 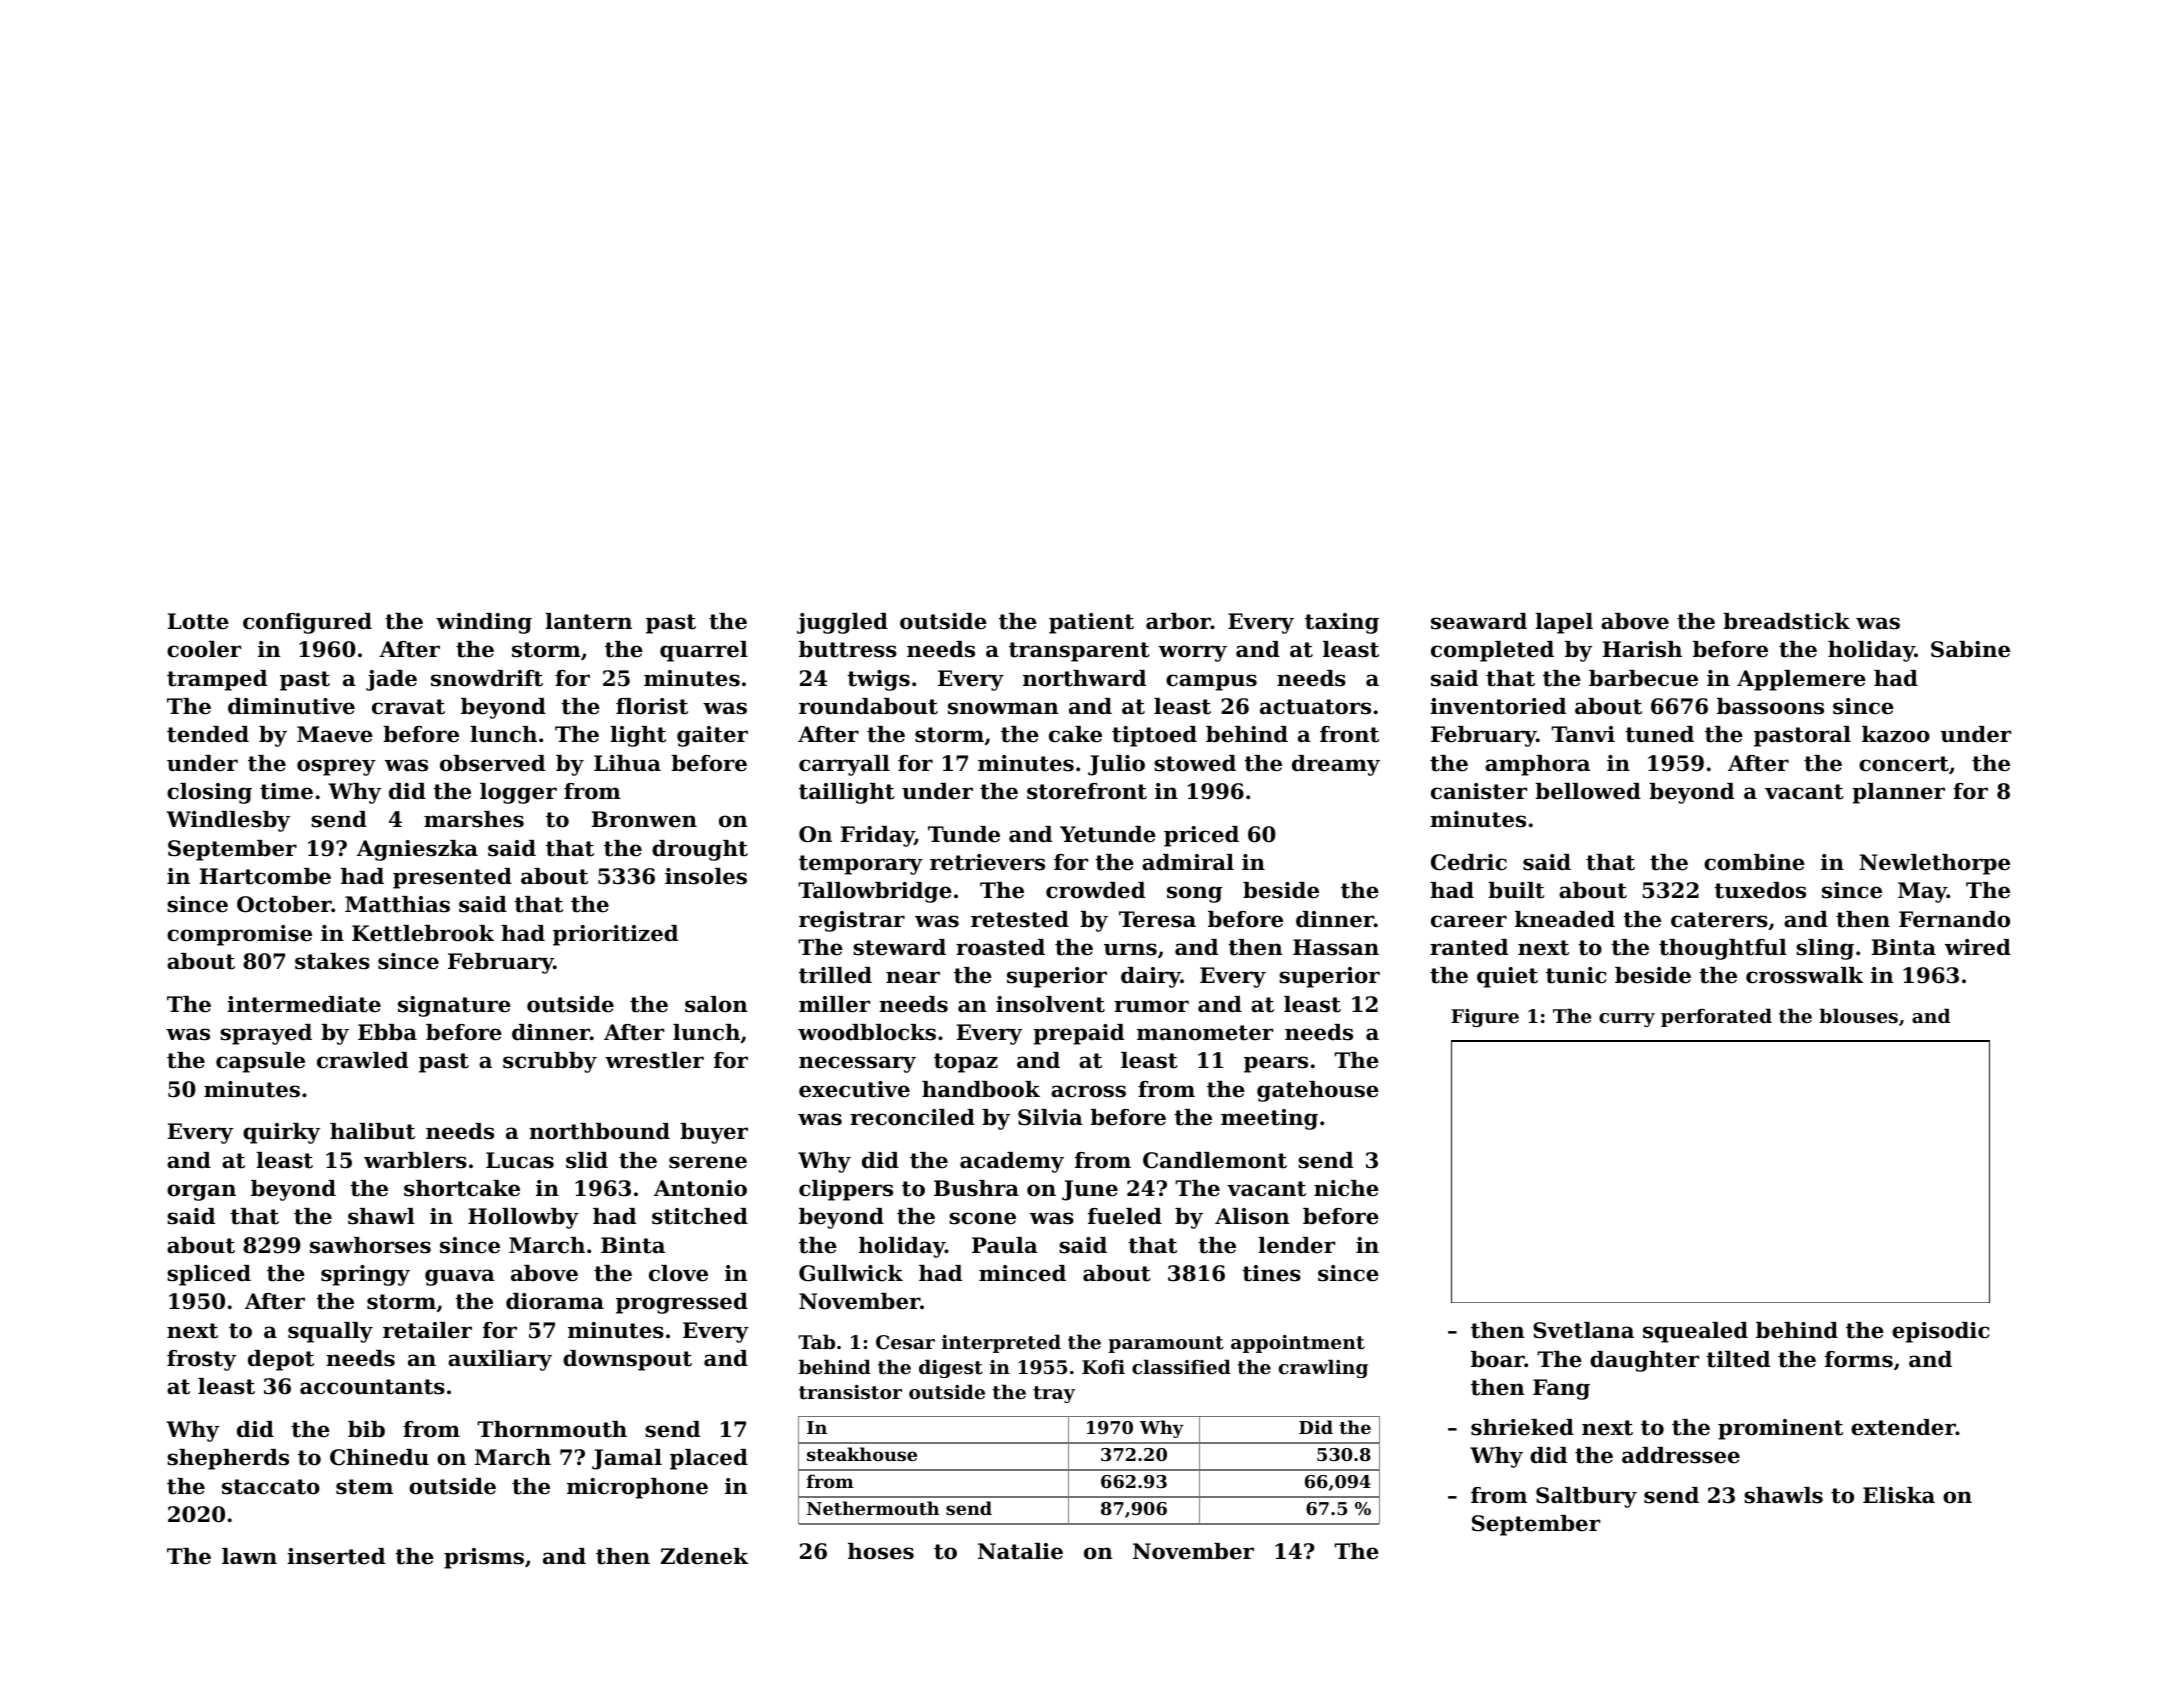 What do you see at coordinates (1904, 764) in the screenshot?
I see `concert` at bounding box center [1904, 764].
